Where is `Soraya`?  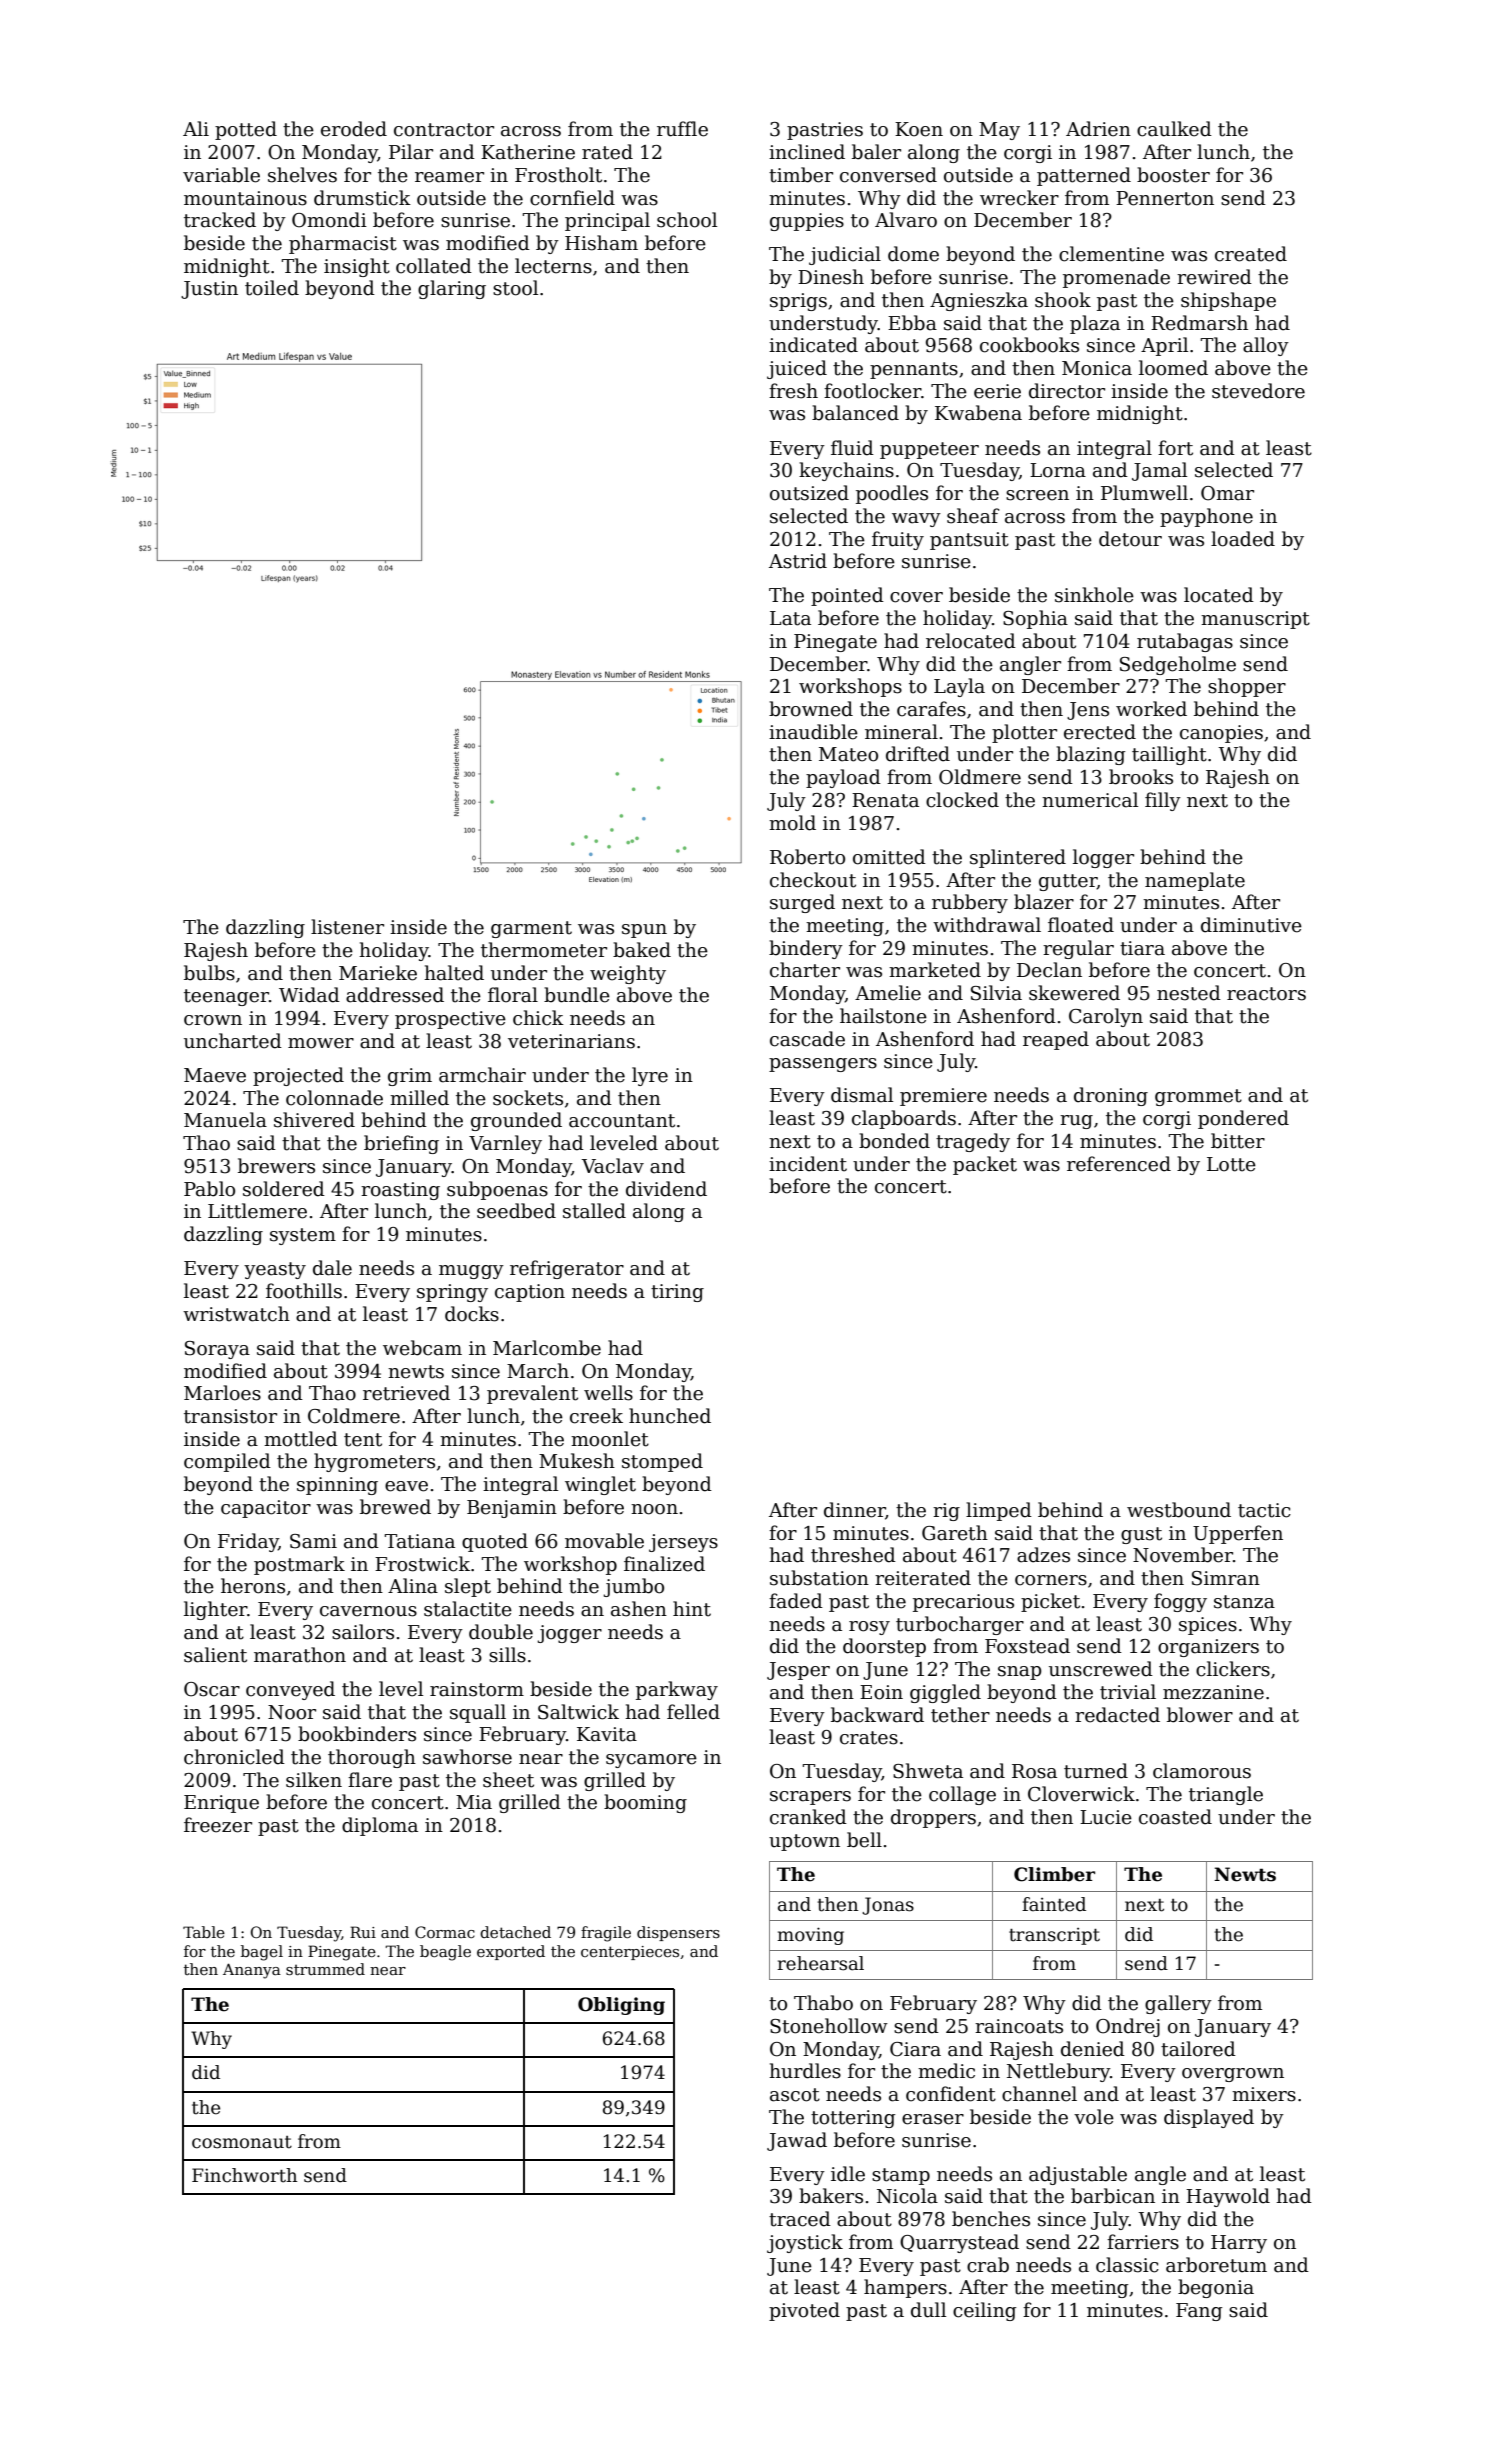
Soraya is located at coordinates (217, 1350).
